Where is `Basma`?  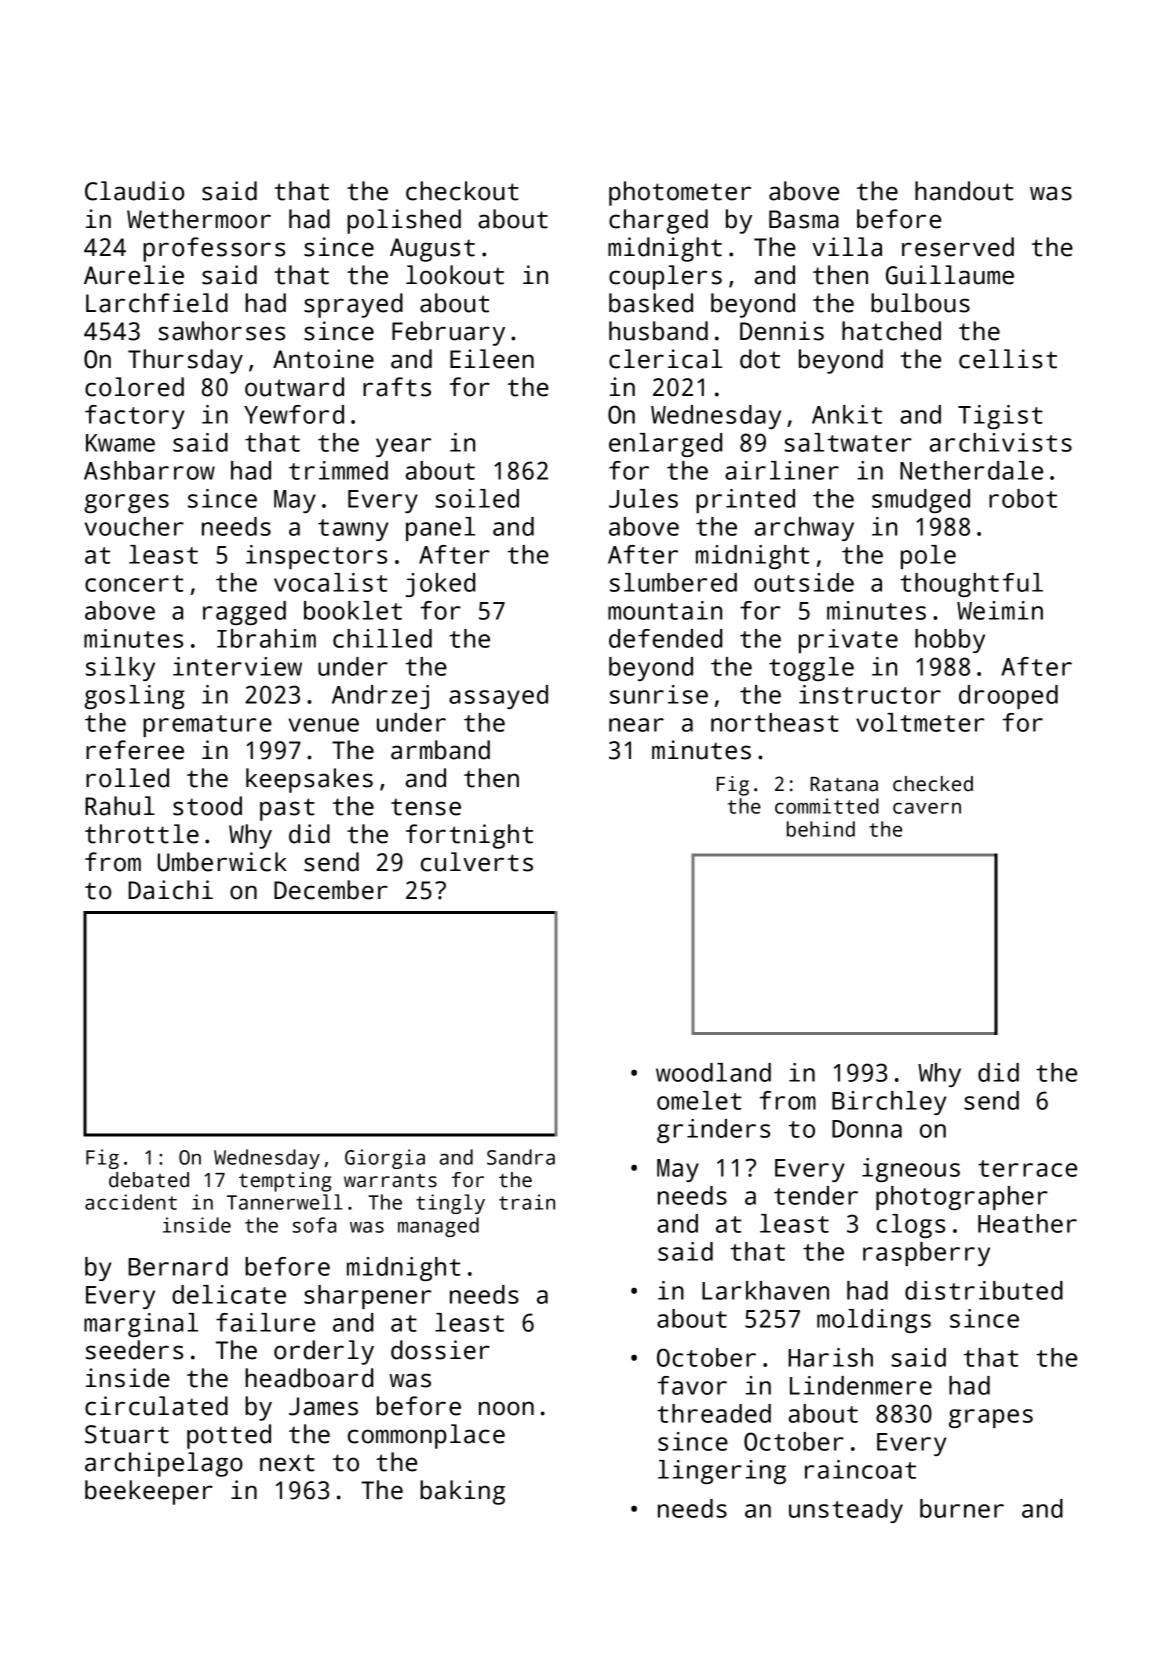 Basma is located at coordinates (804, 219).
